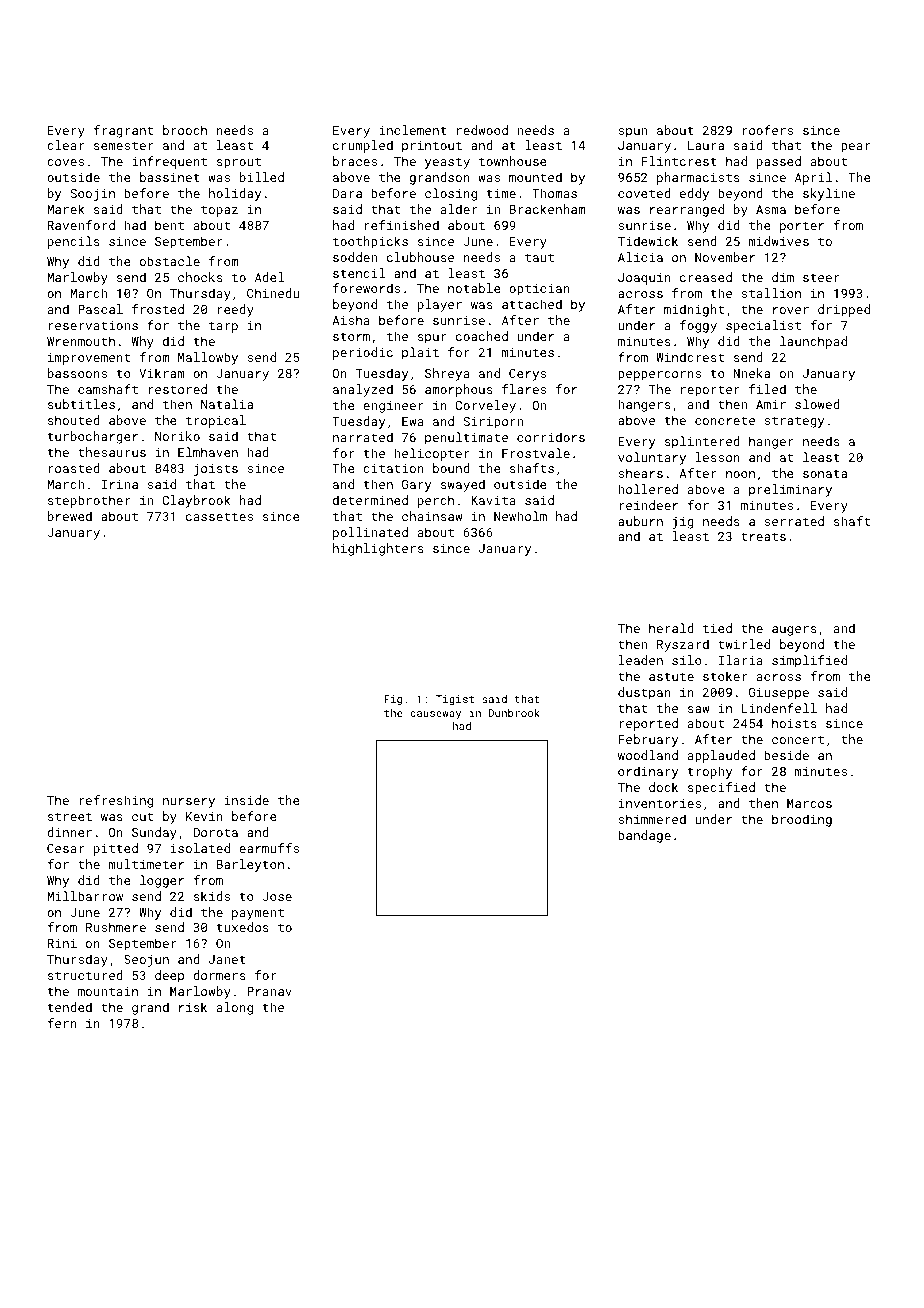 Image resolution: width=924 pixels, height=1308 pixels. What do you see at coordinates (455, 700) in the screenshot?
I see `Tigist` at bounding box center [455, 700].
